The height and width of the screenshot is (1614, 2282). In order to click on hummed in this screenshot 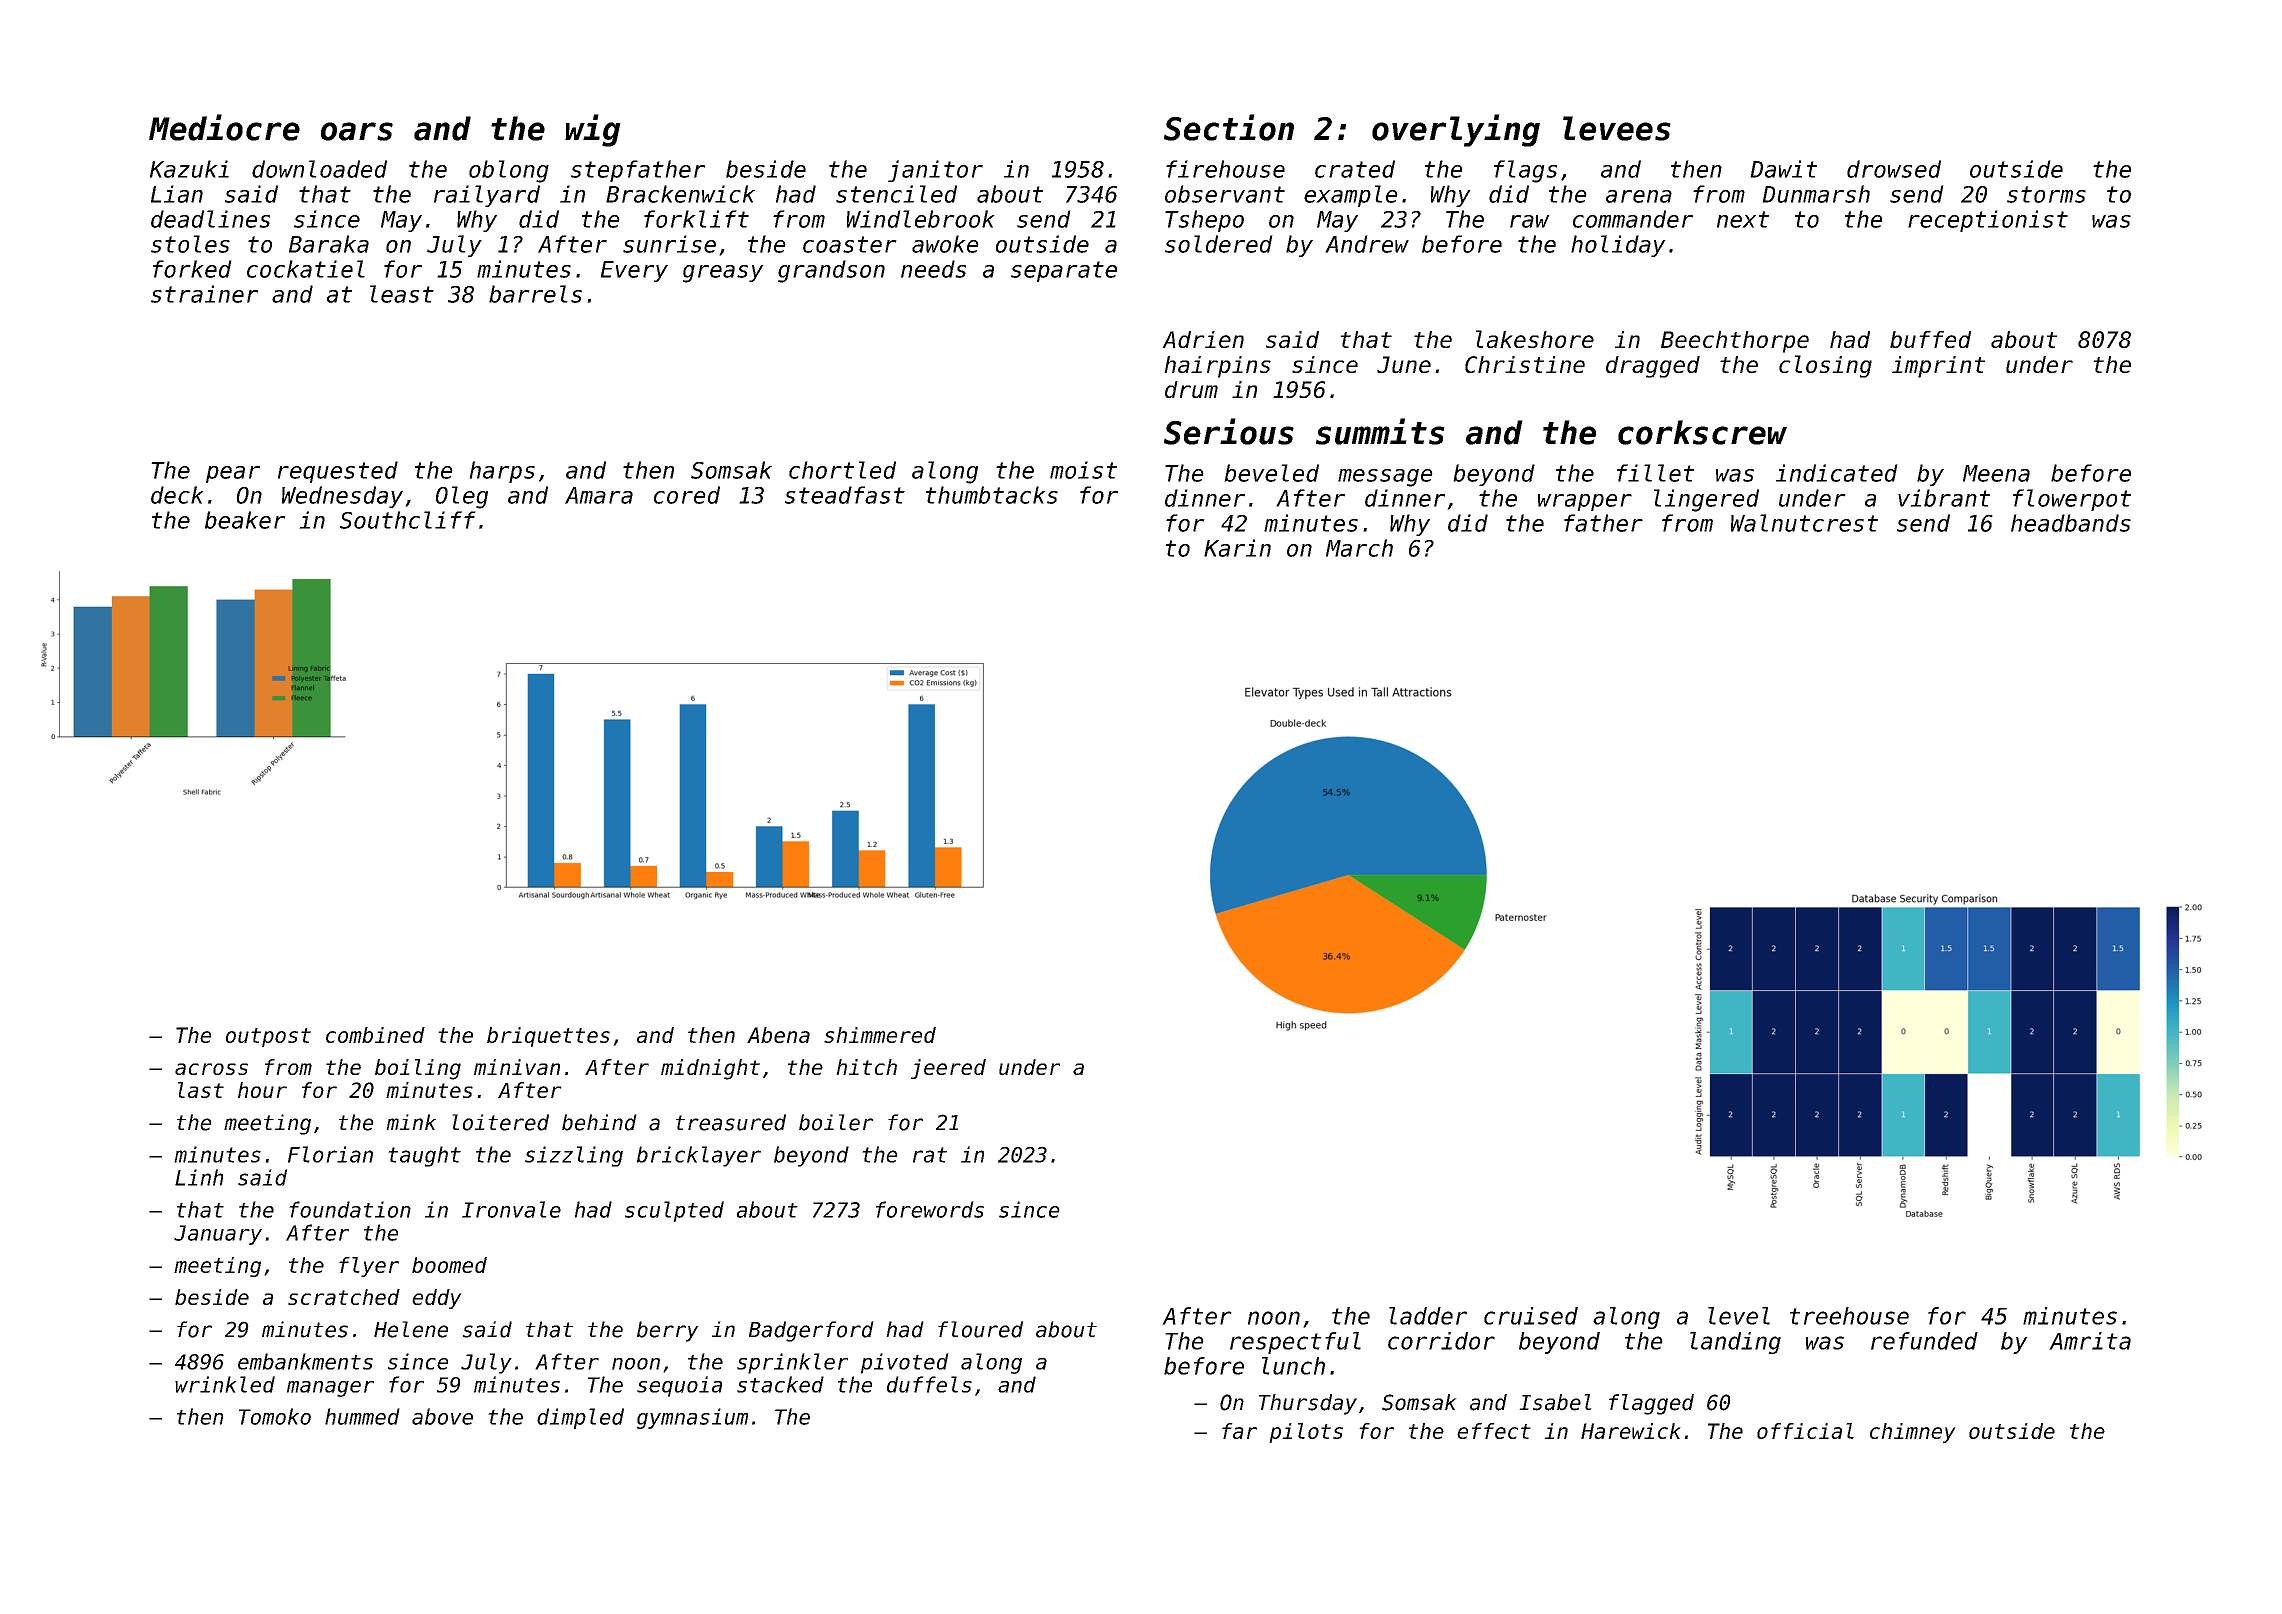, I will do `click(362, 1416)`.
